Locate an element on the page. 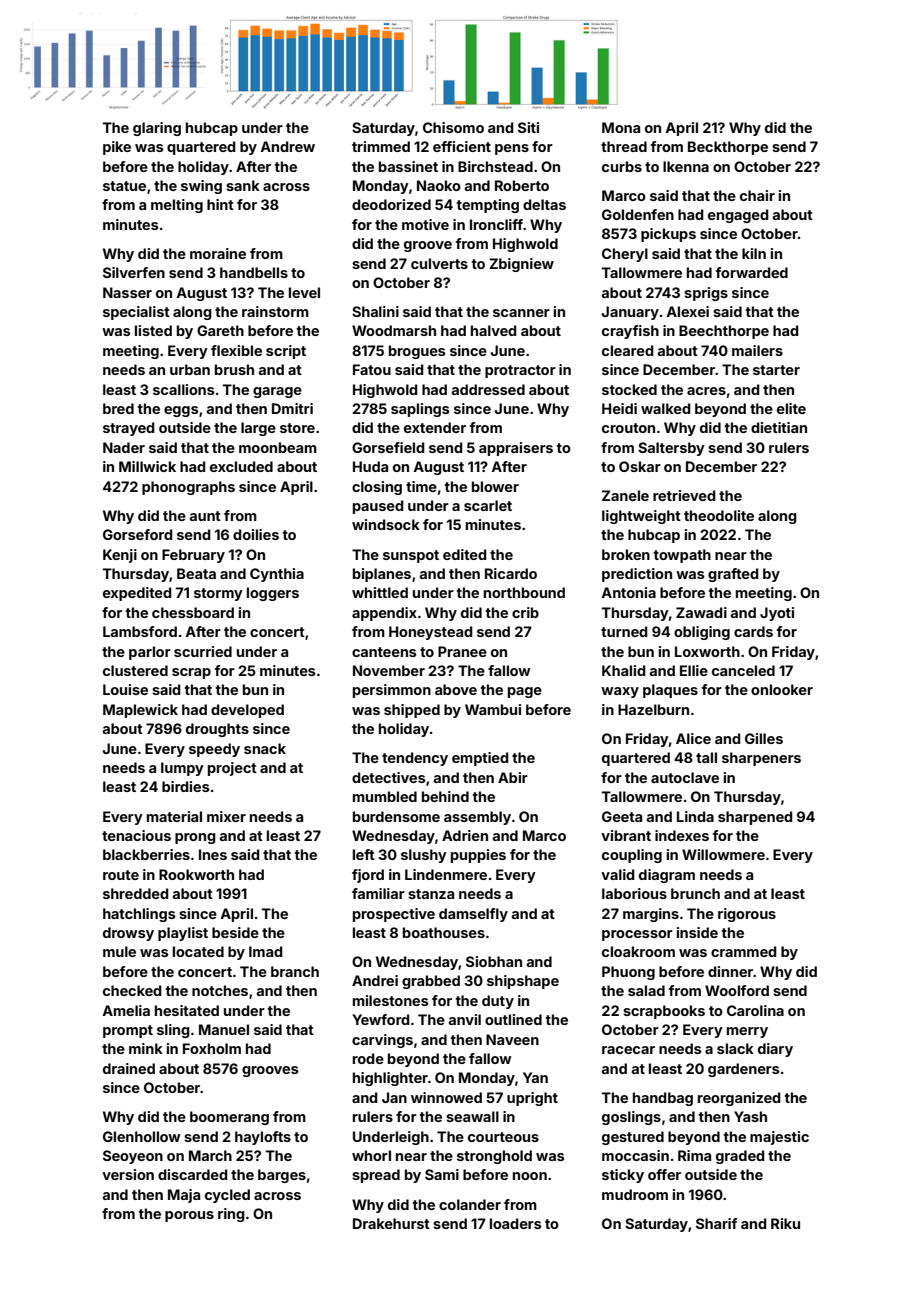 The height and width of the page is (1308, 924). sunspot is located at coordinates (411, 556).
